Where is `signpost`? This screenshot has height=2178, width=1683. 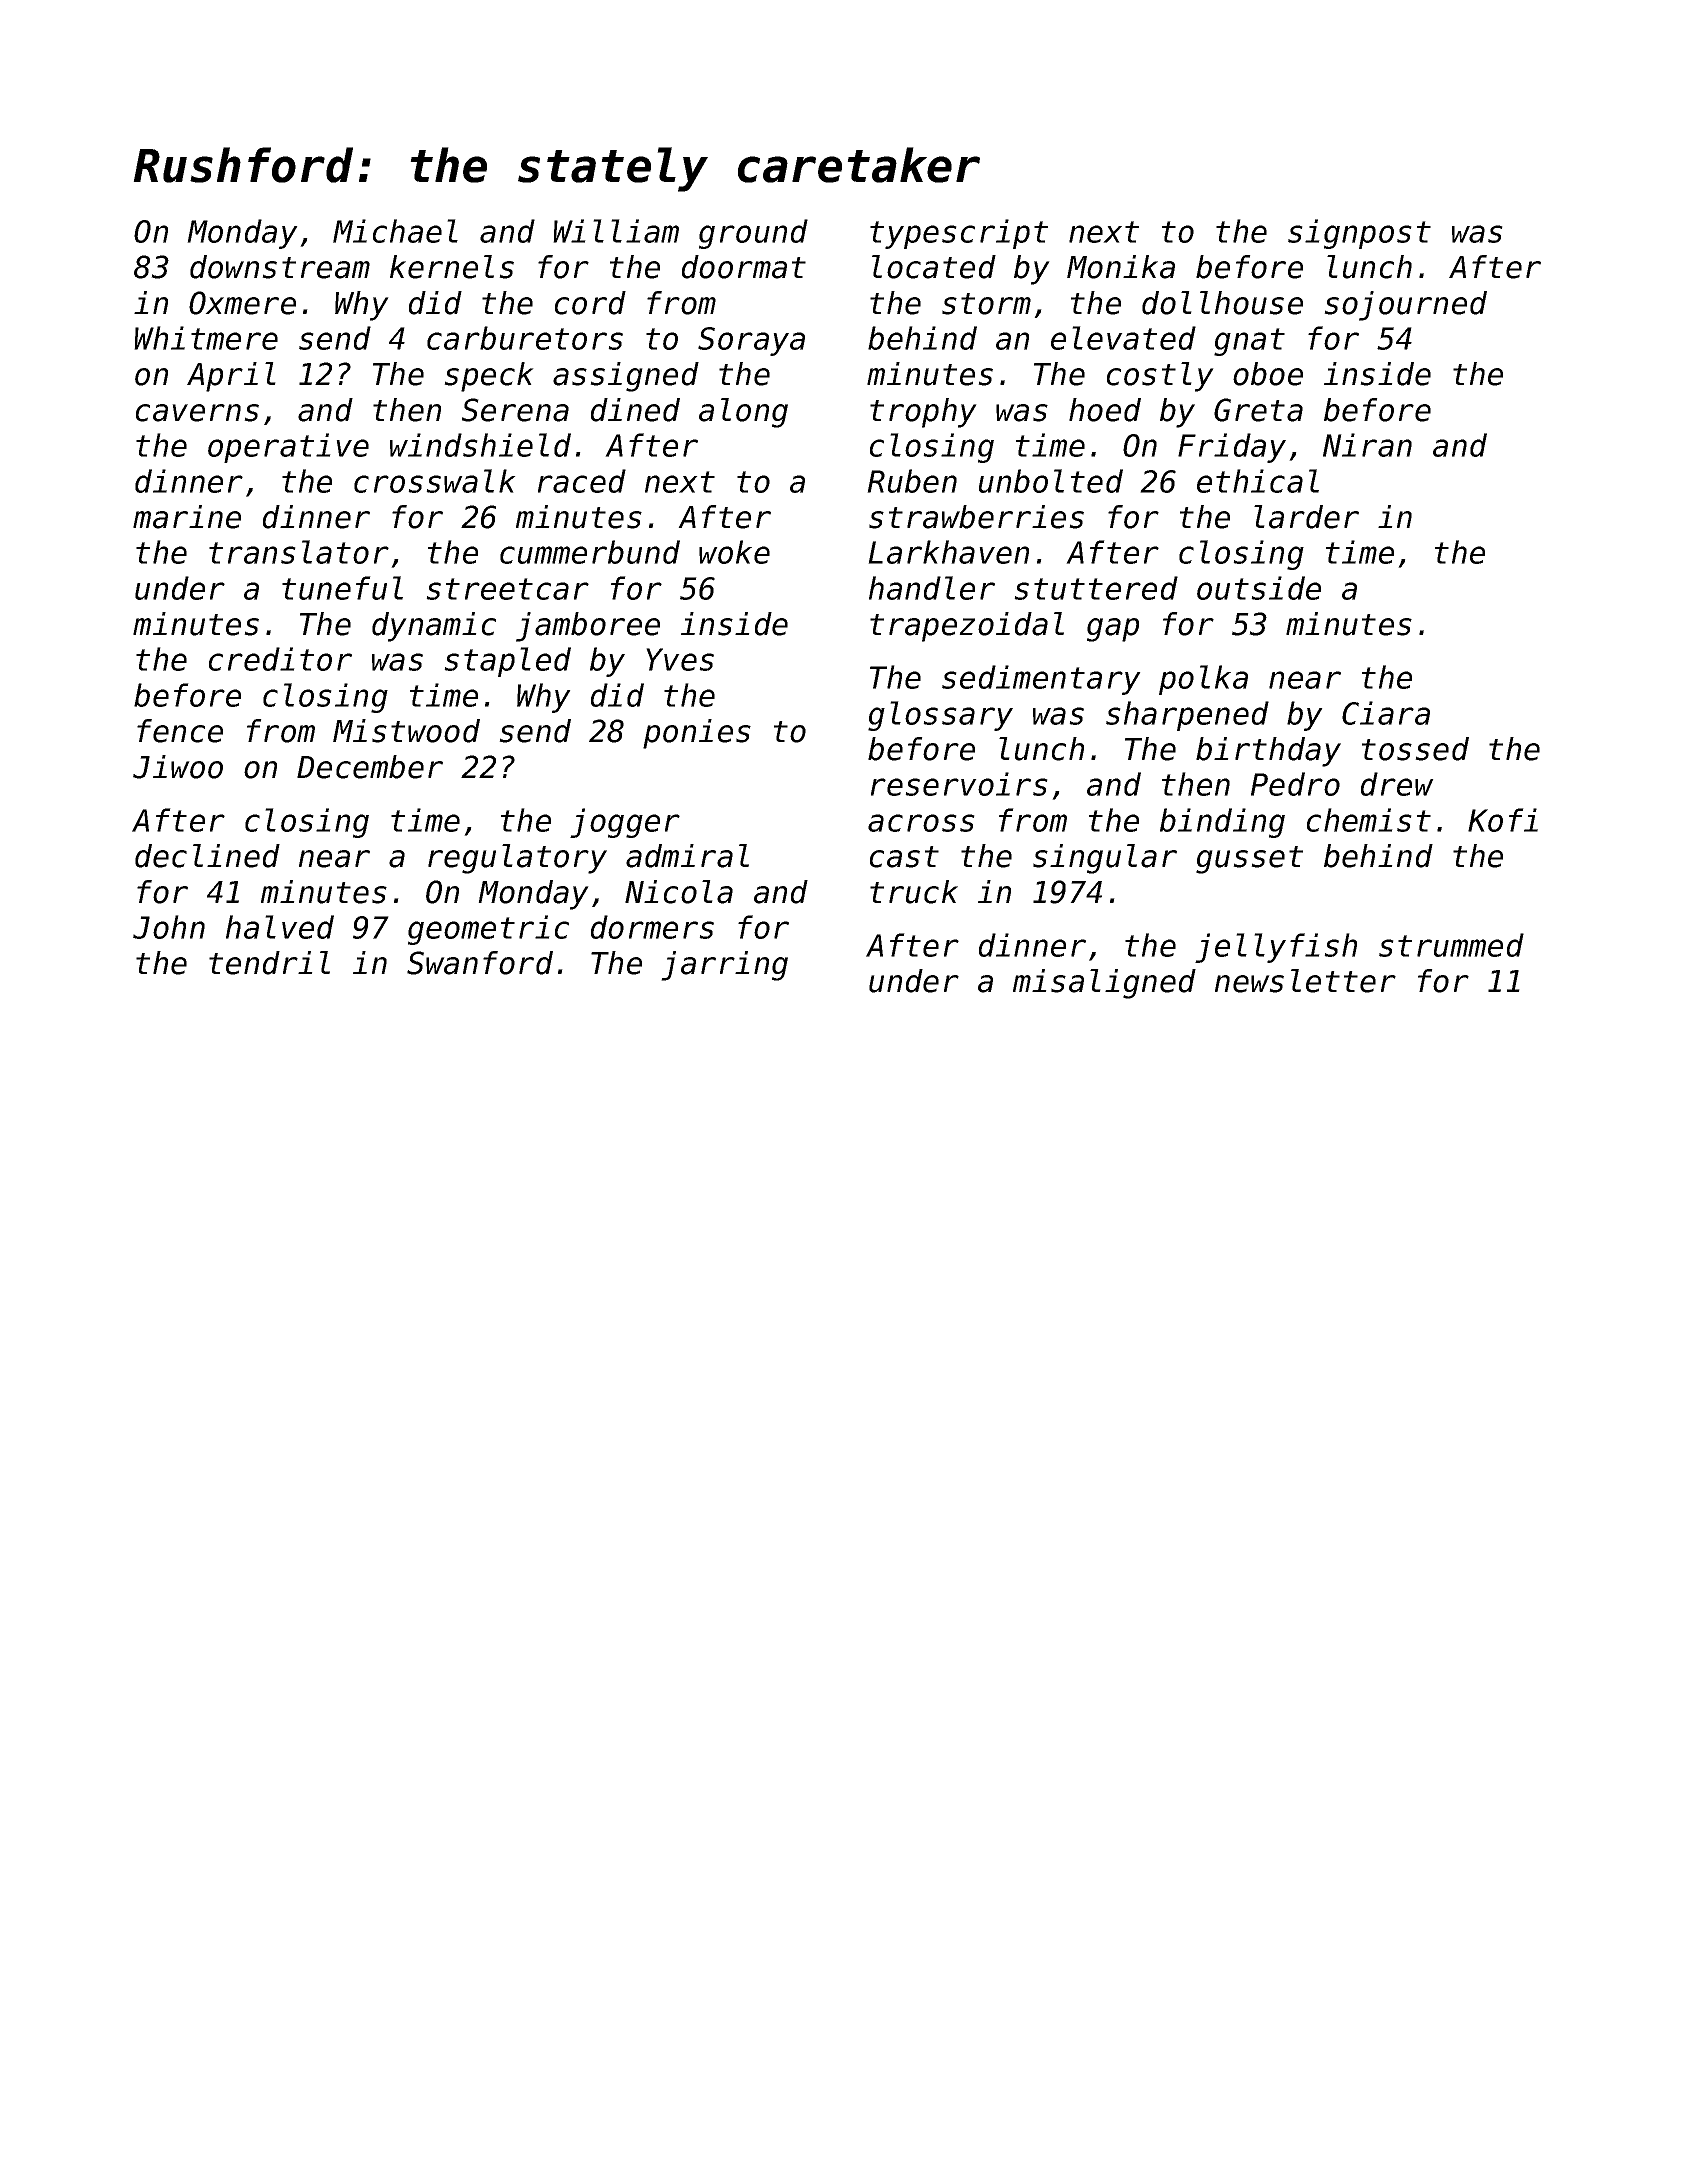 signpost is located at coordinates (1359, 234).
